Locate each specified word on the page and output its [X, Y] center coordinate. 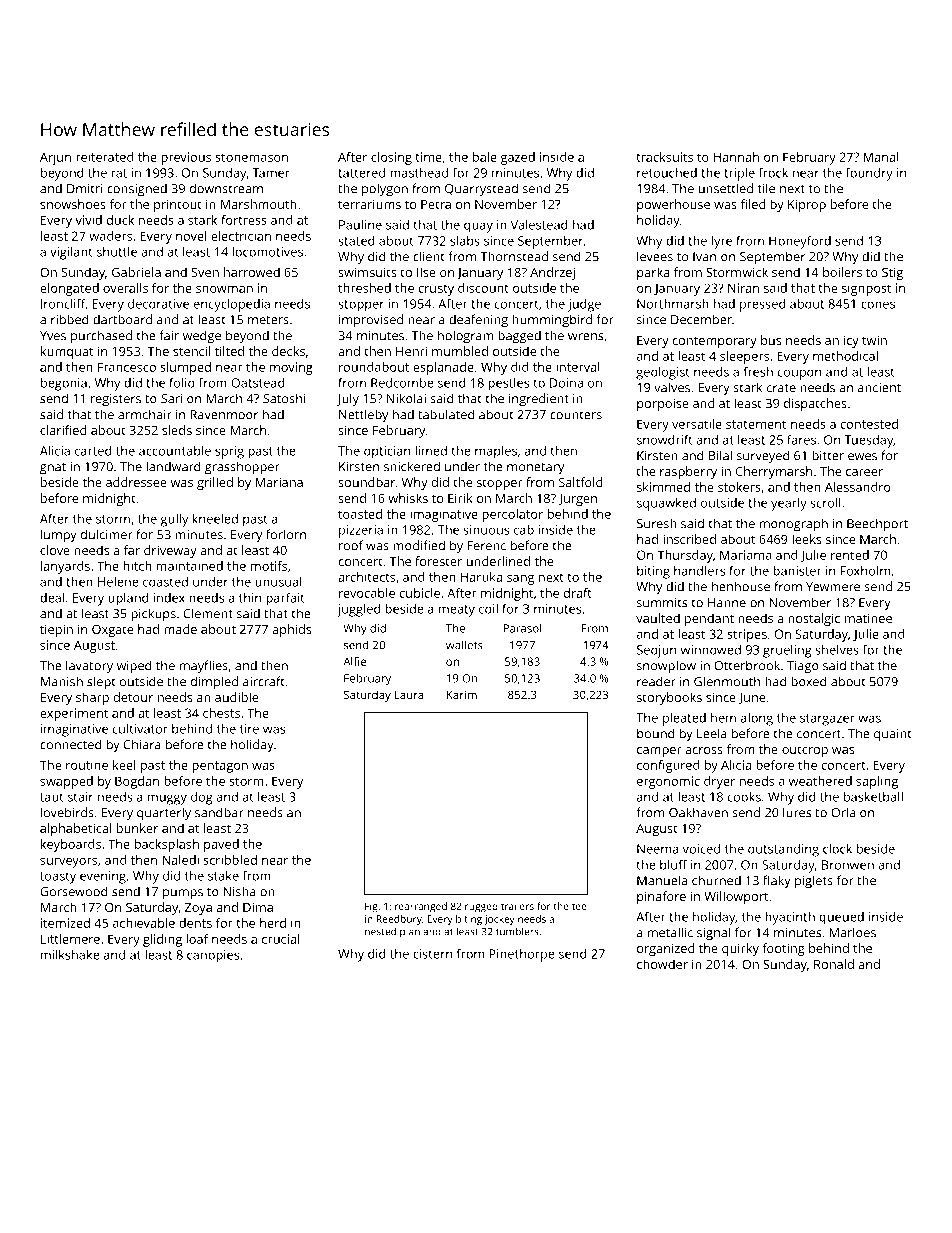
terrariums [369, 204]
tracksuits [664, 157]
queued [841, 918]
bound [656, 733]
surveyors [68, 863]
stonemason [251, 157]
